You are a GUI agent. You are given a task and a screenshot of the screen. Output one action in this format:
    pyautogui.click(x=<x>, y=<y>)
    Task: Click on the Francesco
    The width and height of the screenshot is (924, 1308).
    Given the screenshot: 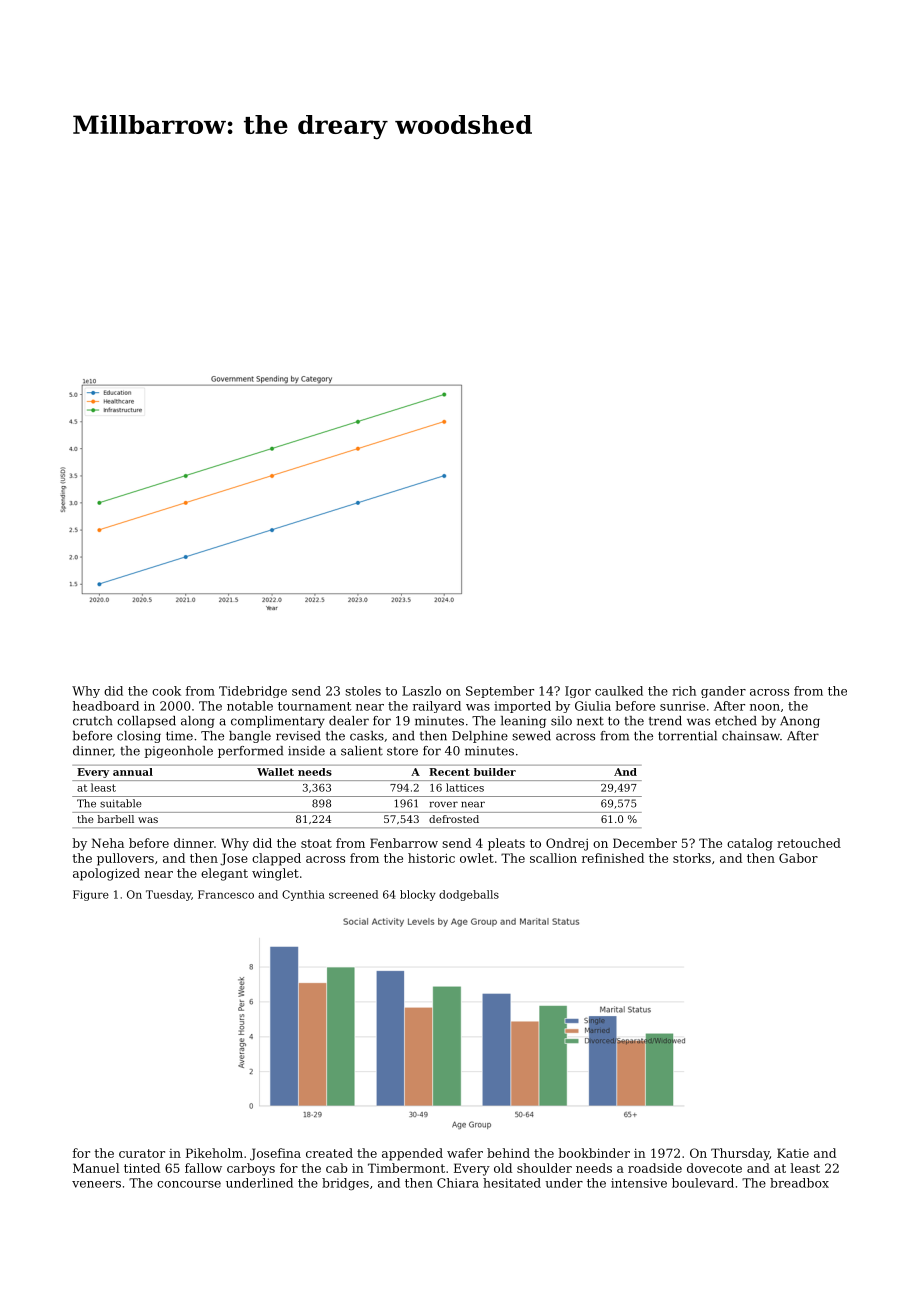 What is the action you would take?
    pyautogui.click(x=226, y=894)
